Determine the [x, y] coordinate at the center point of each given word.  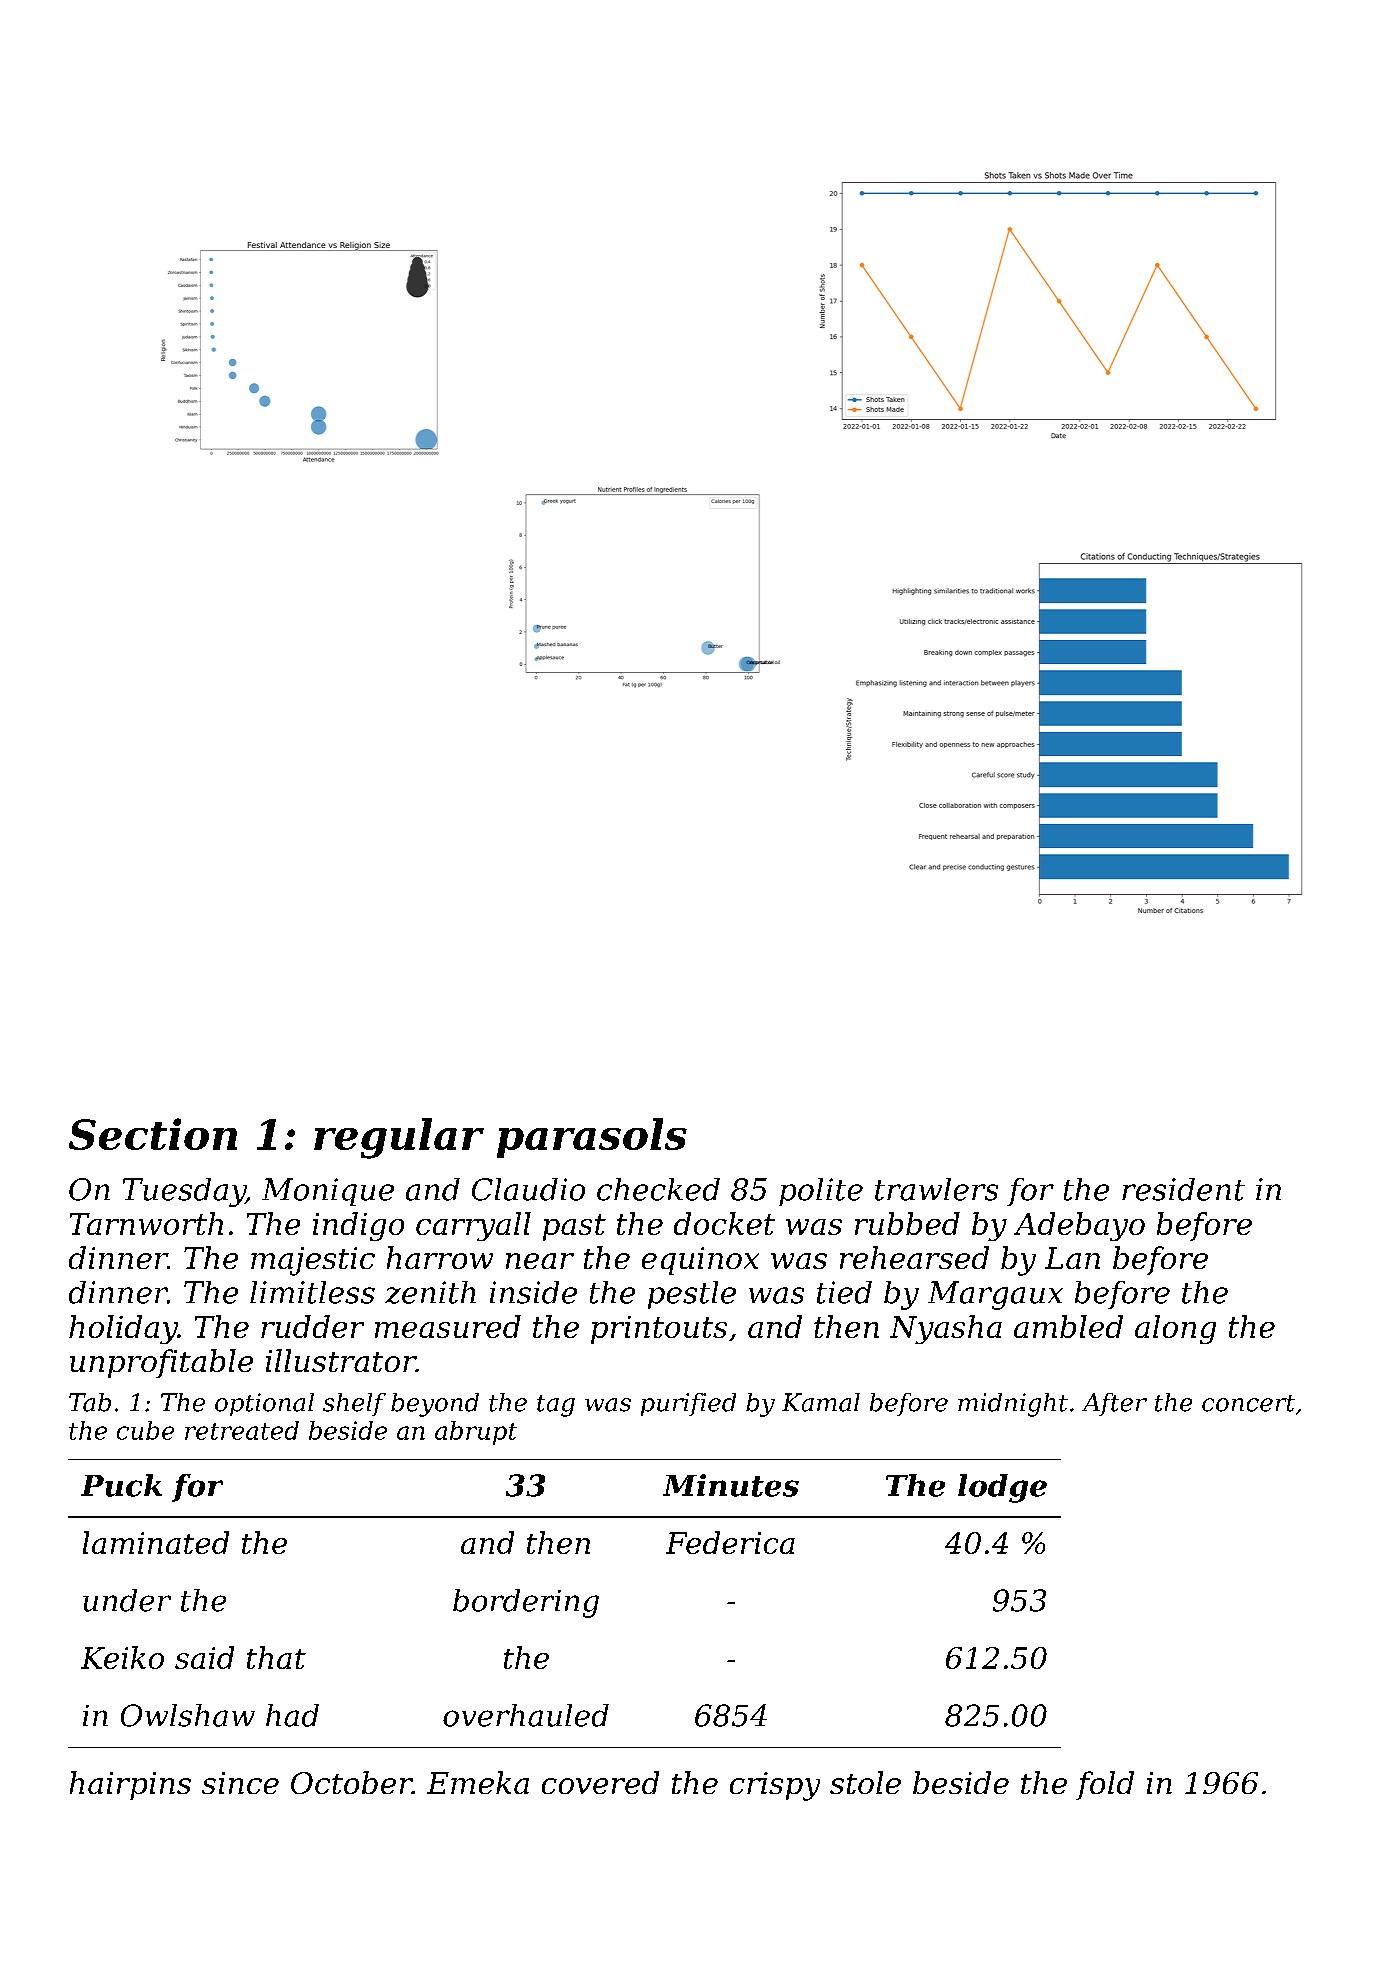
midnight [1013, 1405]
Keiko [122, 1657]
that [276, 1657]
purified [688, 1404]
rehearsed [914, 1257]
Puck [121, 1485]
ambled [1068, 1326]
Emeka [478, 1782]
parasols [592, 1138]
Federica [730, 1542]
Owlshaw [188, 1715]
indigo [358, 1226]
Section [153, 1134]
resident [1183, 1189]
